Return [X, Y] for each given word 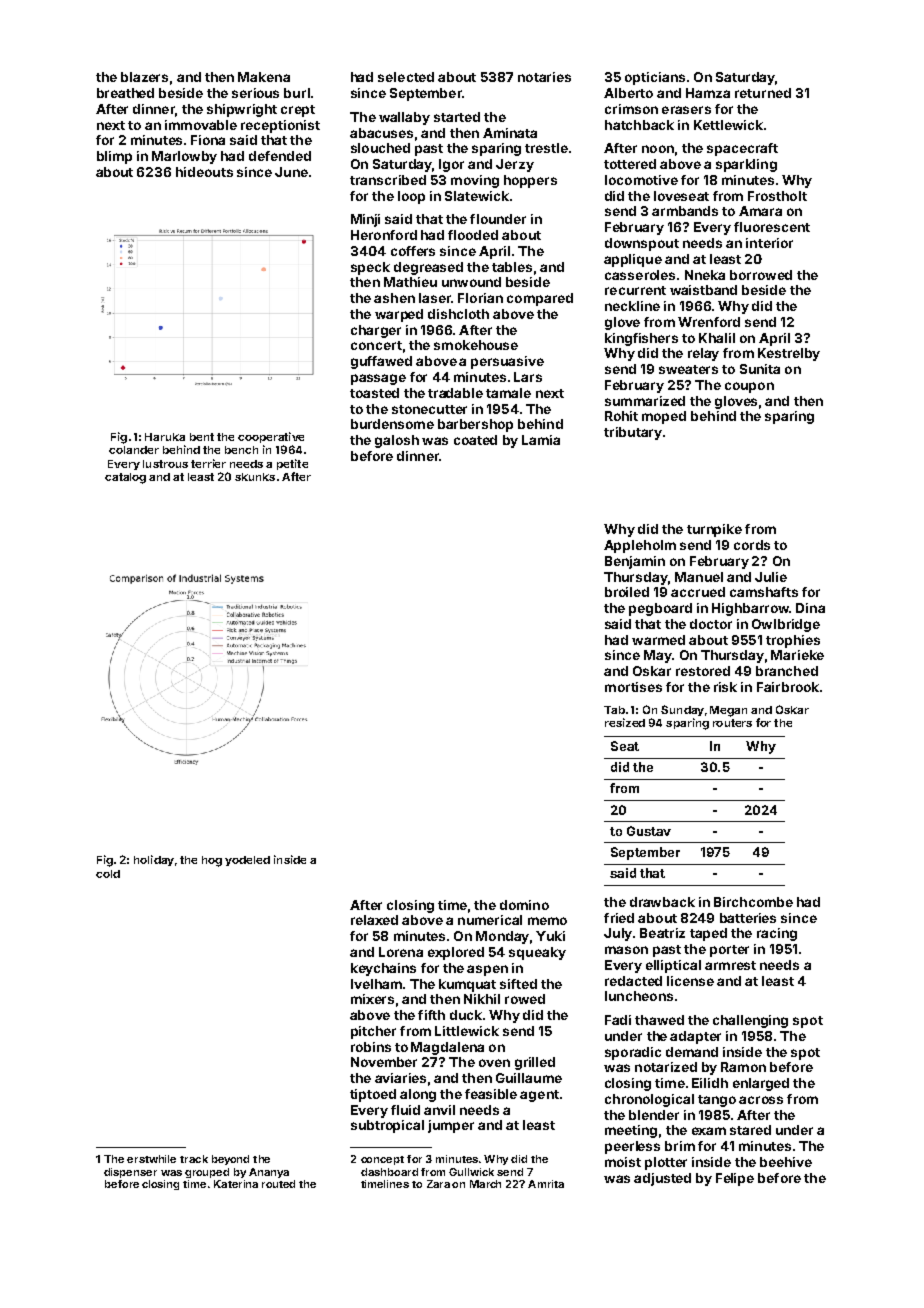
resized [625, 722]
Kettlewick [728, 125]
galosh [397, 441]
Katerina [236, 1184]
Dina [810, 608]
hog [212, 861]
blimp [114, 157]
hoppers [530, 181]
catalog [125, 478]
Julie [771, 577]
